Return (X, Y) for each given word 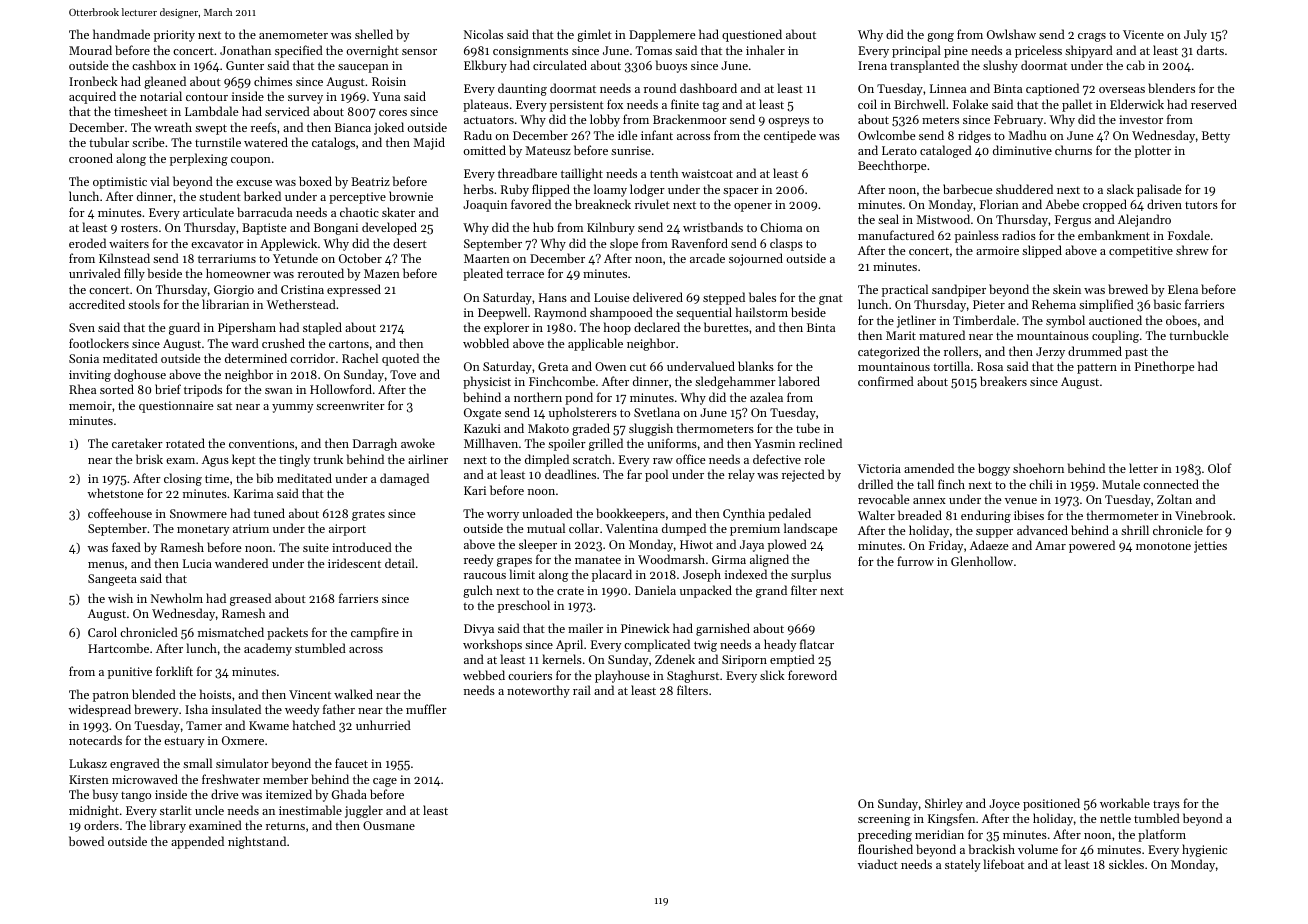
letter (1143, 468)
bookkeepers (630, 514)
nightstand (257, 842)
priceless (1038, 51)
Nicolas (483, 34)
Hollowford (341, 389)
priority (174, 36)
